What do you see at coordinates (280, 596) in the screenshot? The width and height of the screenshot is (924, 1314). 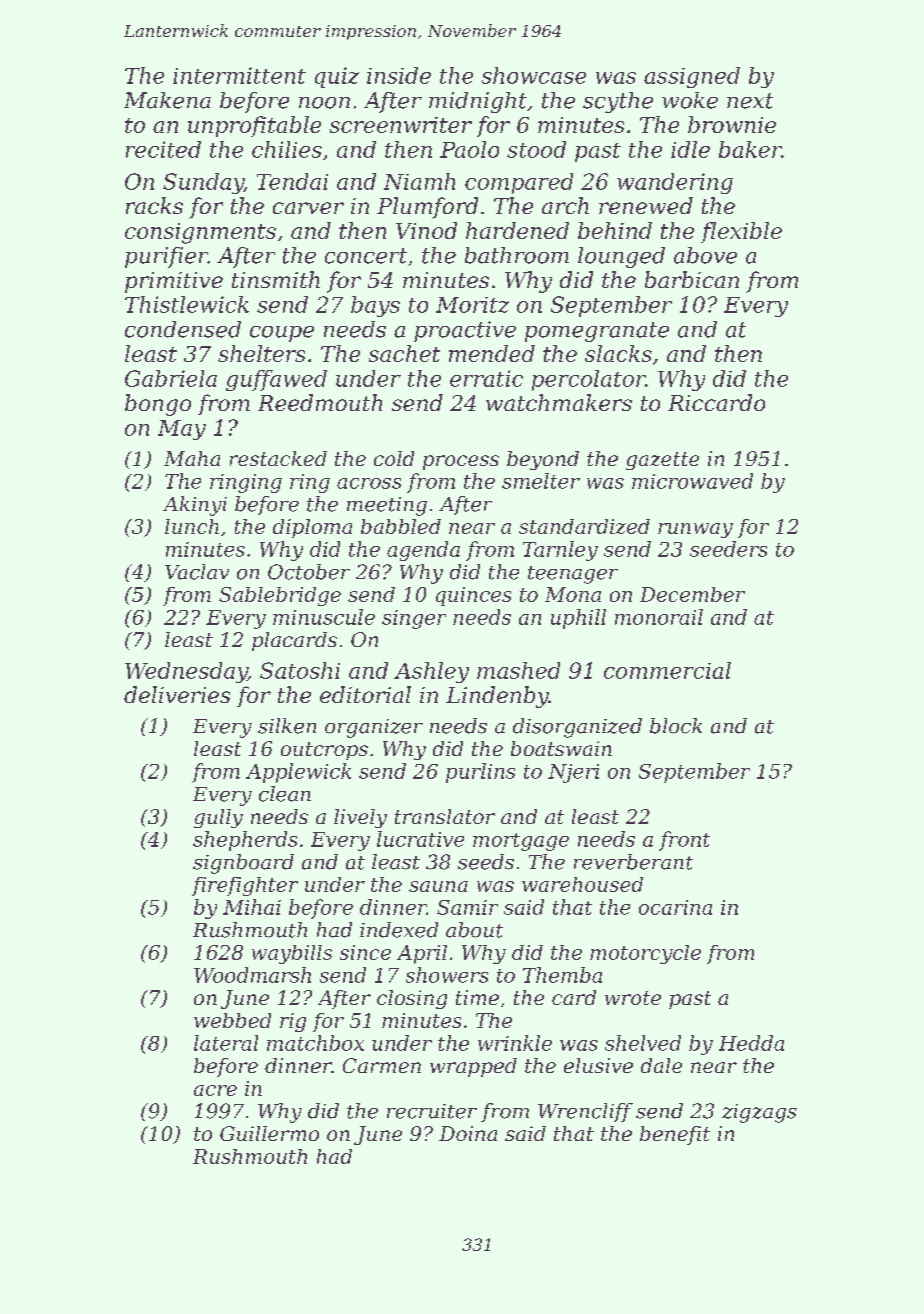 I see `Sablebridge` at bounding box center [280, 596].
